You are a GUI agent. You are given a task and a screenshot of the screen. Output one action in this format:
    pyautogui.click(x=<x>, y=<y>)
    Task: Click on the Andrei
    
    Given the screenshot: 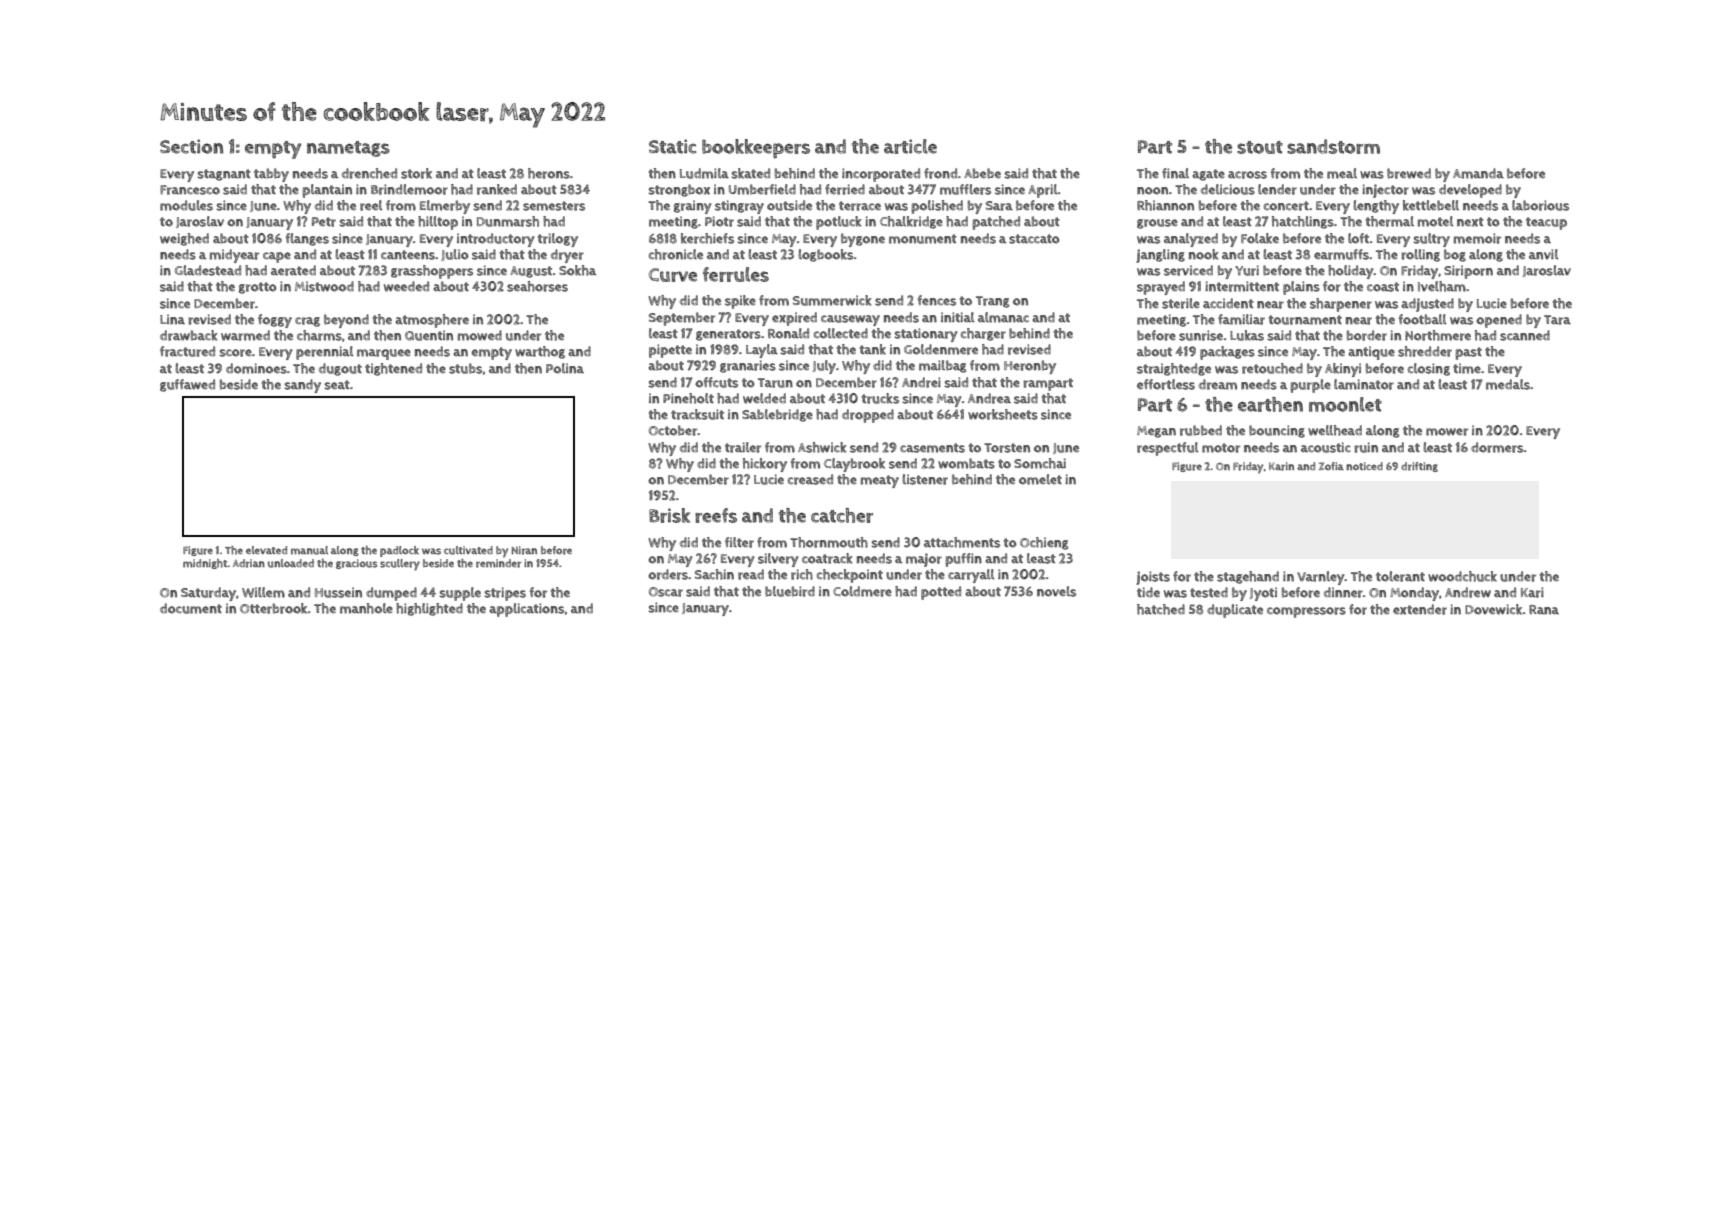 What is the action you would take?
    pyautogui.click(x=921, y=382)
